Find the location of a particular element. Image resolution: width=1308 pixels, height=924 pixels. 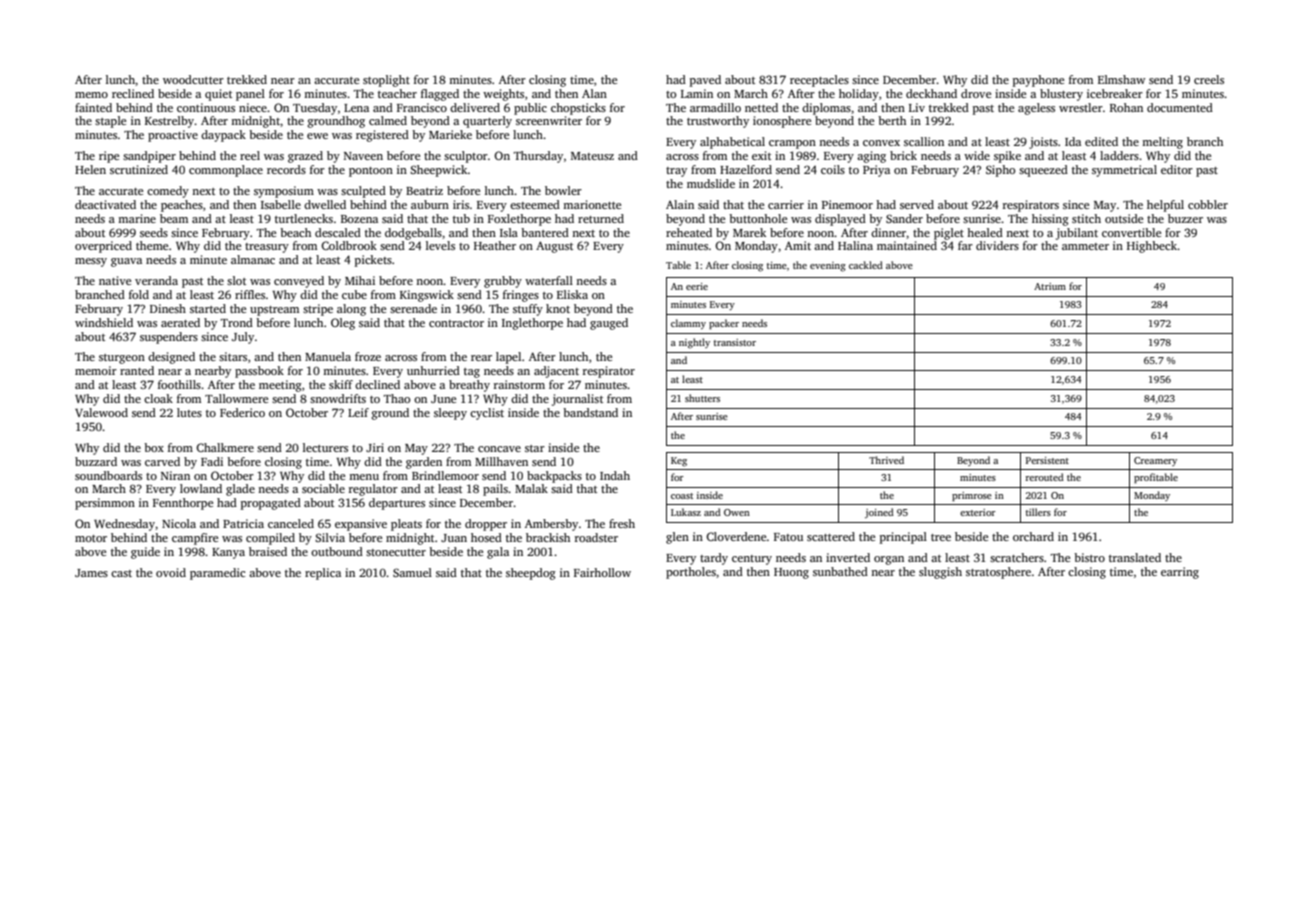

paramedic is located at coordinates (217, 574).
